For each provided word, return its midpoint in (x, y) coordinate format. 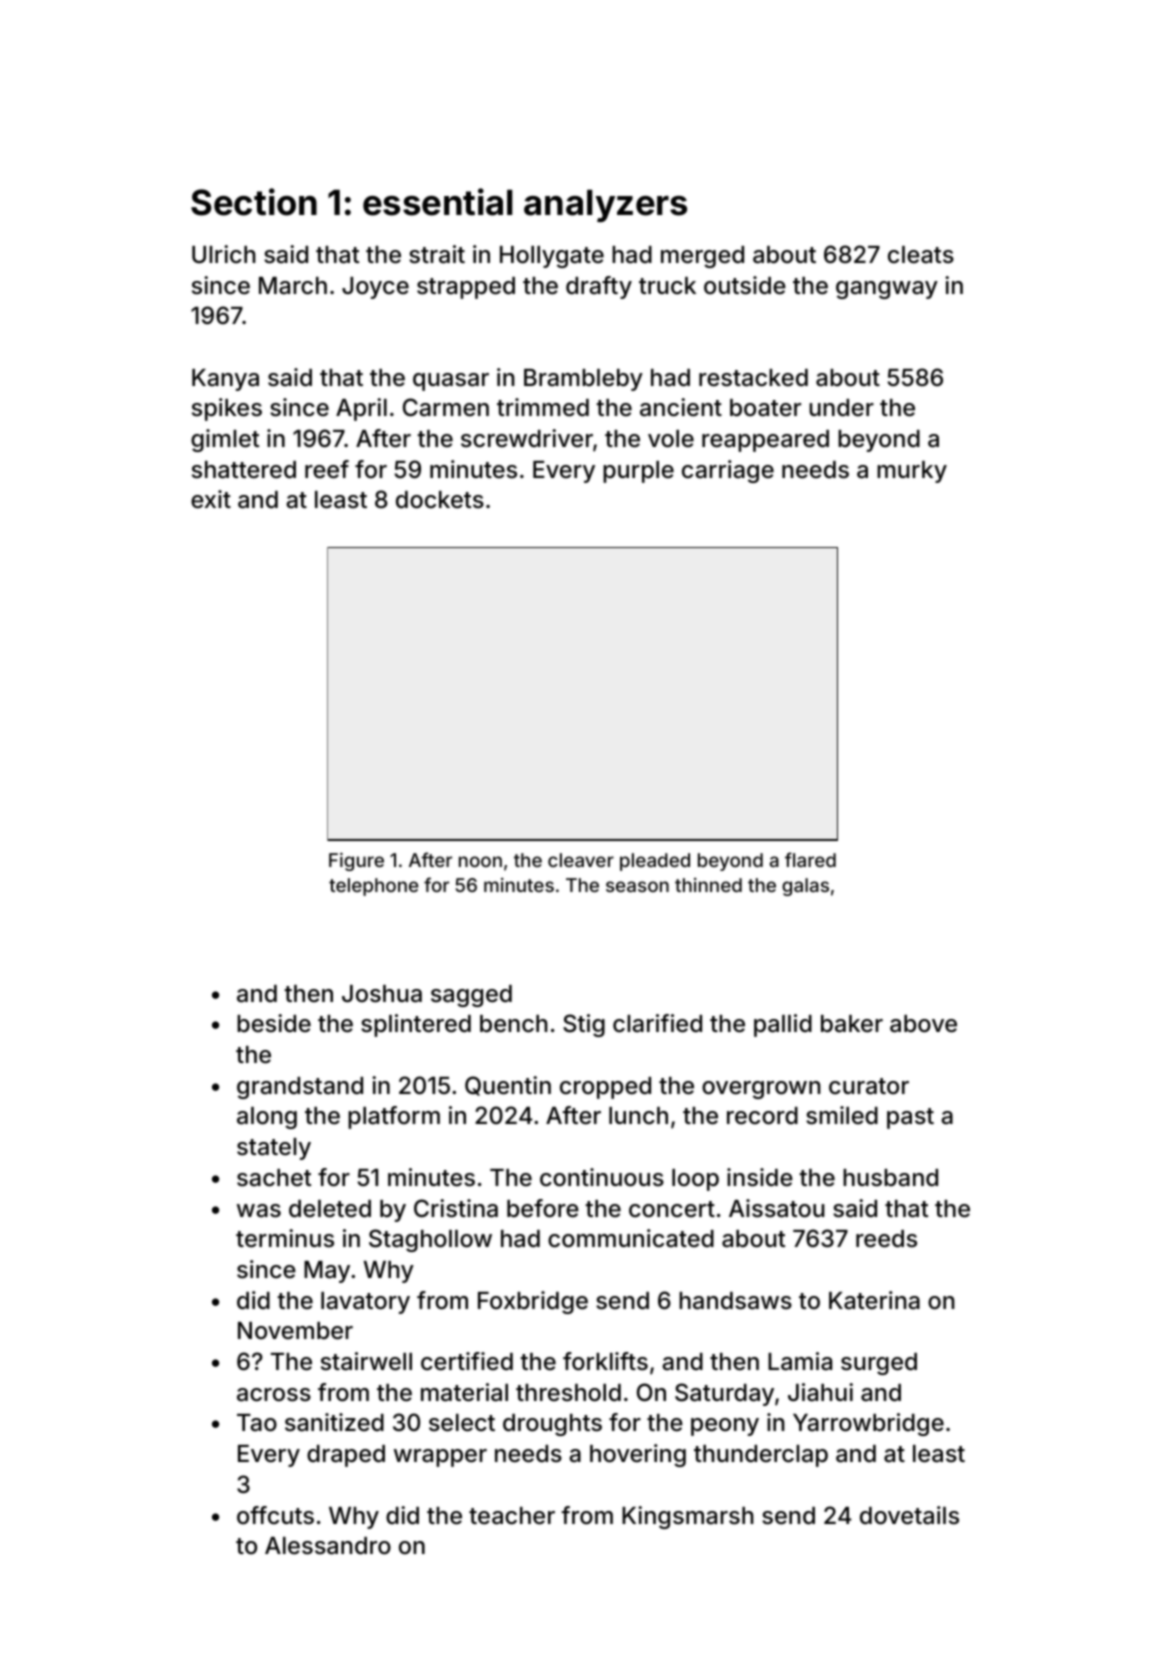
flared (810, 859)
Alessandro (328, 1546)
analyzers (605, 205)
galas (805, 887)
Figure (356, 861)
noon (480, 861)
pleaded (655, 862)
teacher (512, 1516)
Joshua (382, 994)
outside (745, 285)
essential (438, 202)
